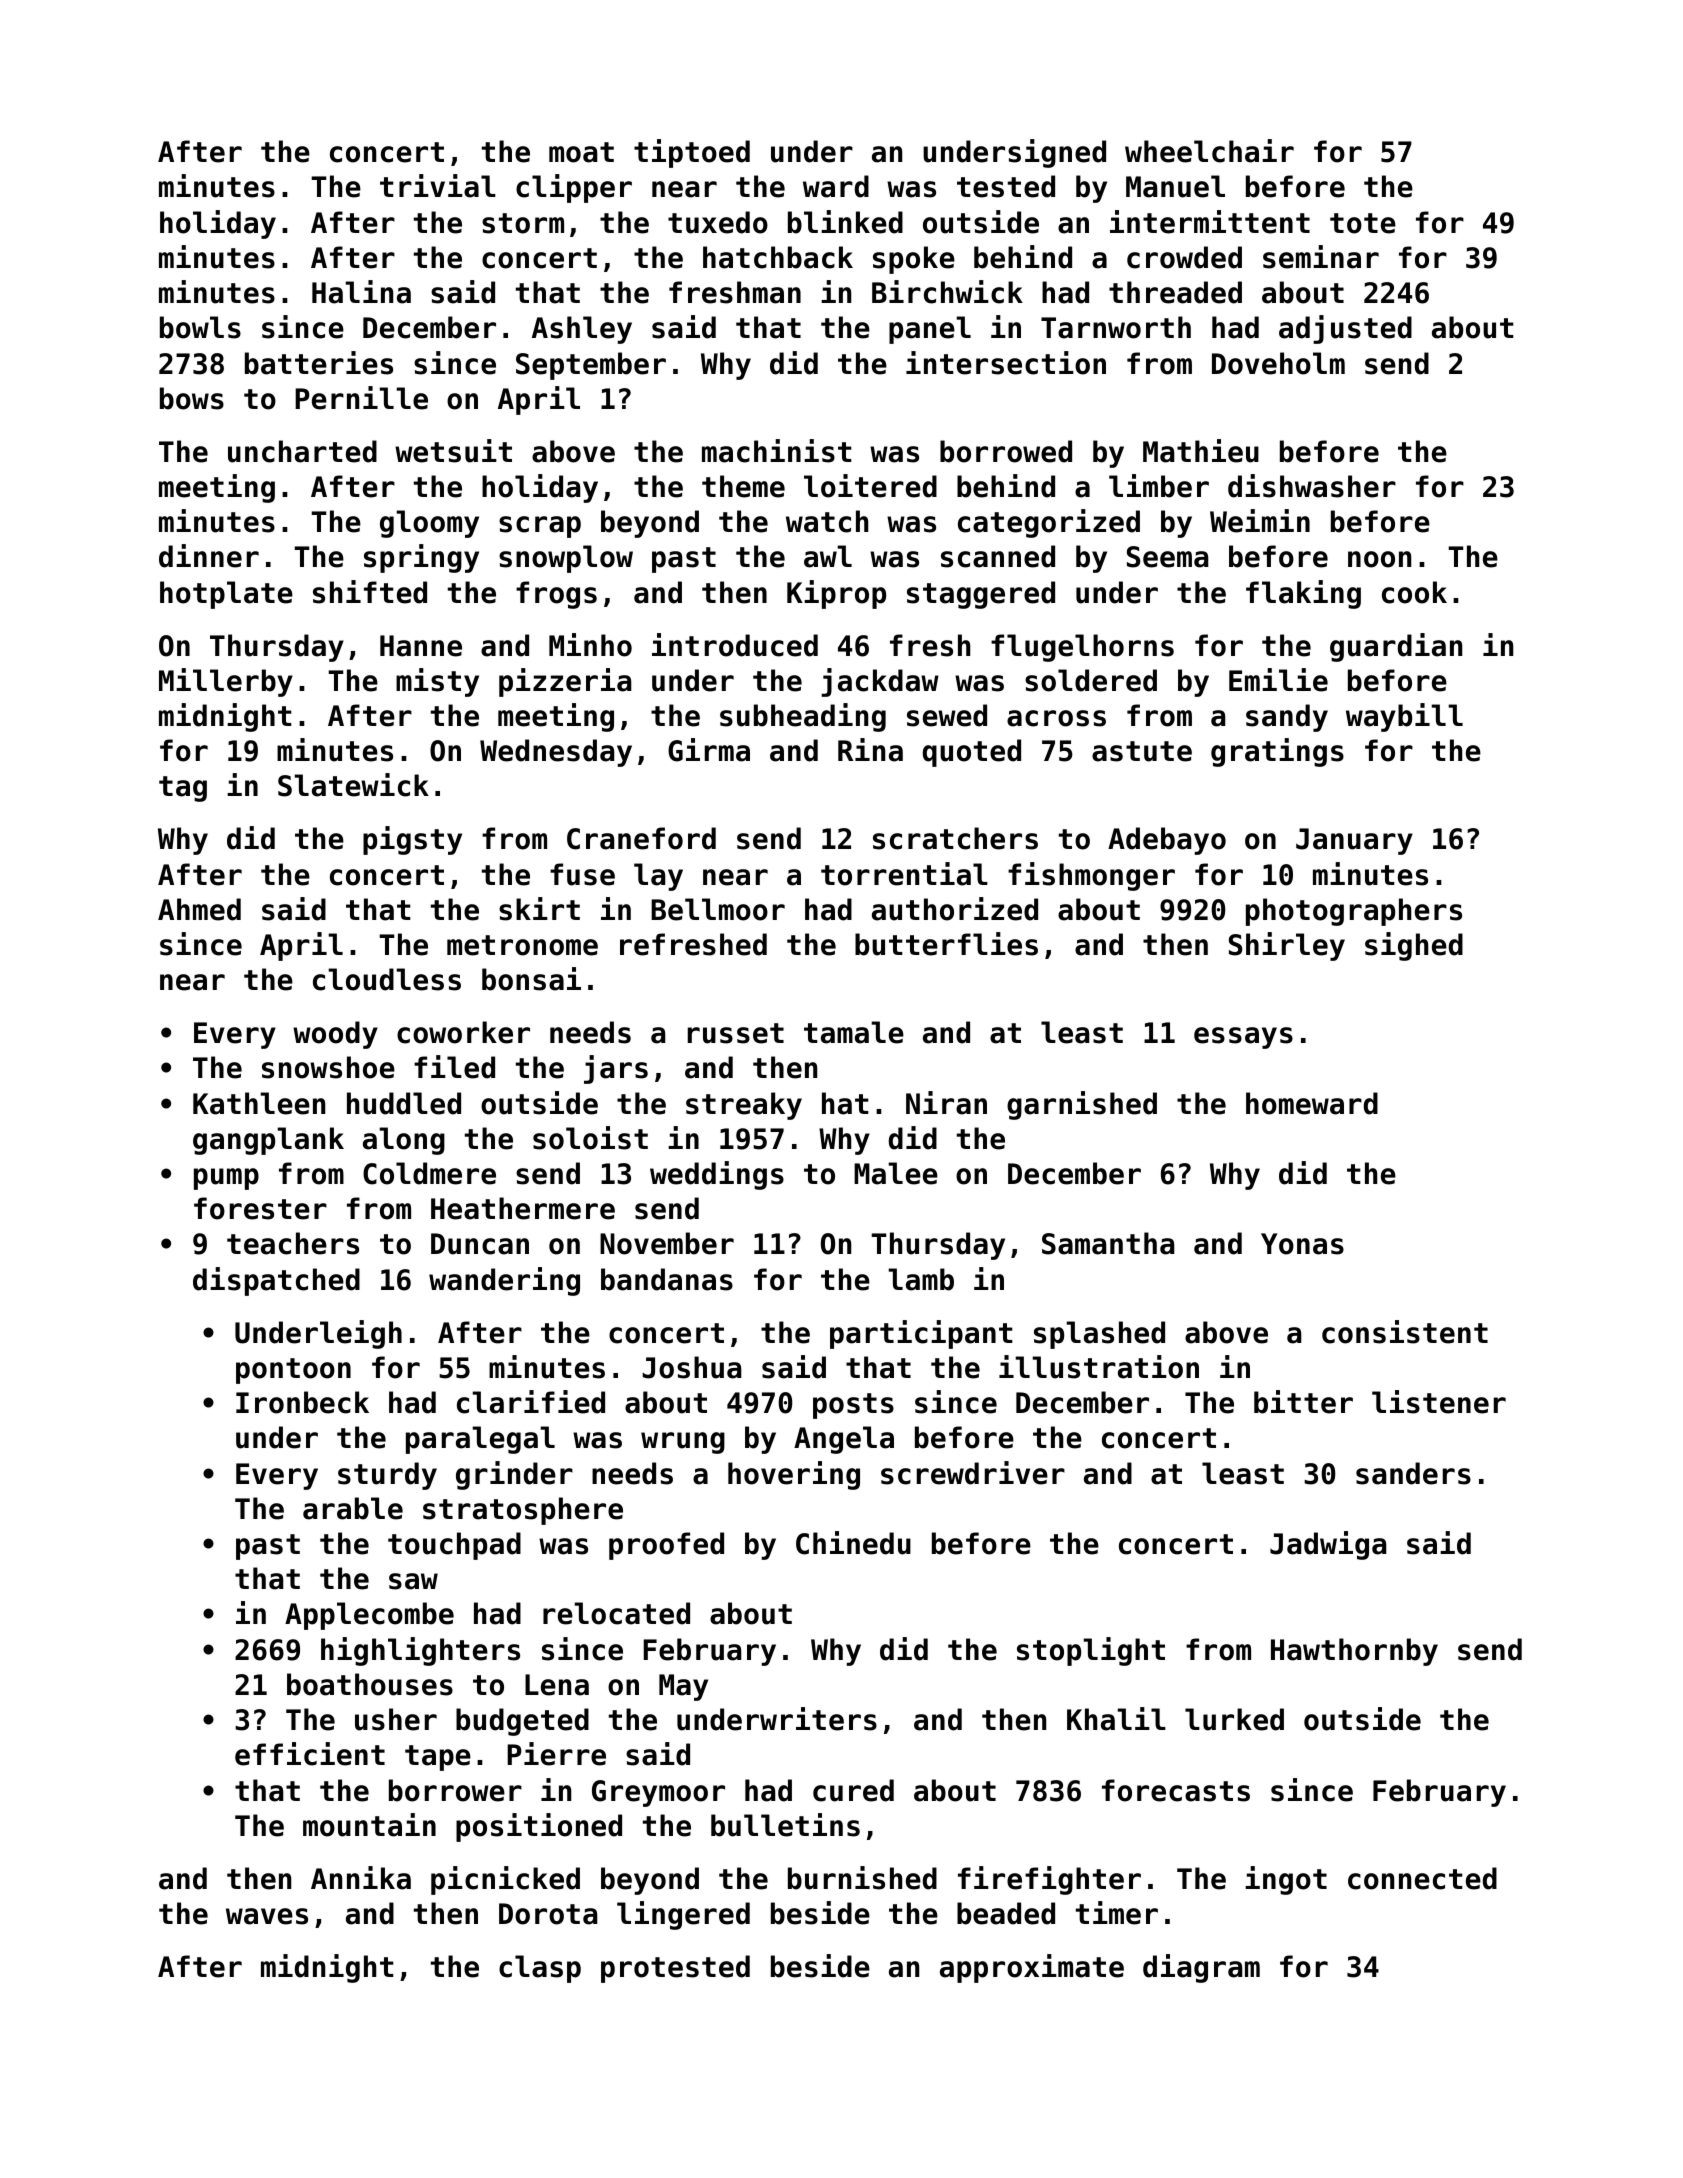 The height and width of the page is (2178, 1683). Describe the element at coordinates (404, 1103) in the page. I see `huddled` at that location.
